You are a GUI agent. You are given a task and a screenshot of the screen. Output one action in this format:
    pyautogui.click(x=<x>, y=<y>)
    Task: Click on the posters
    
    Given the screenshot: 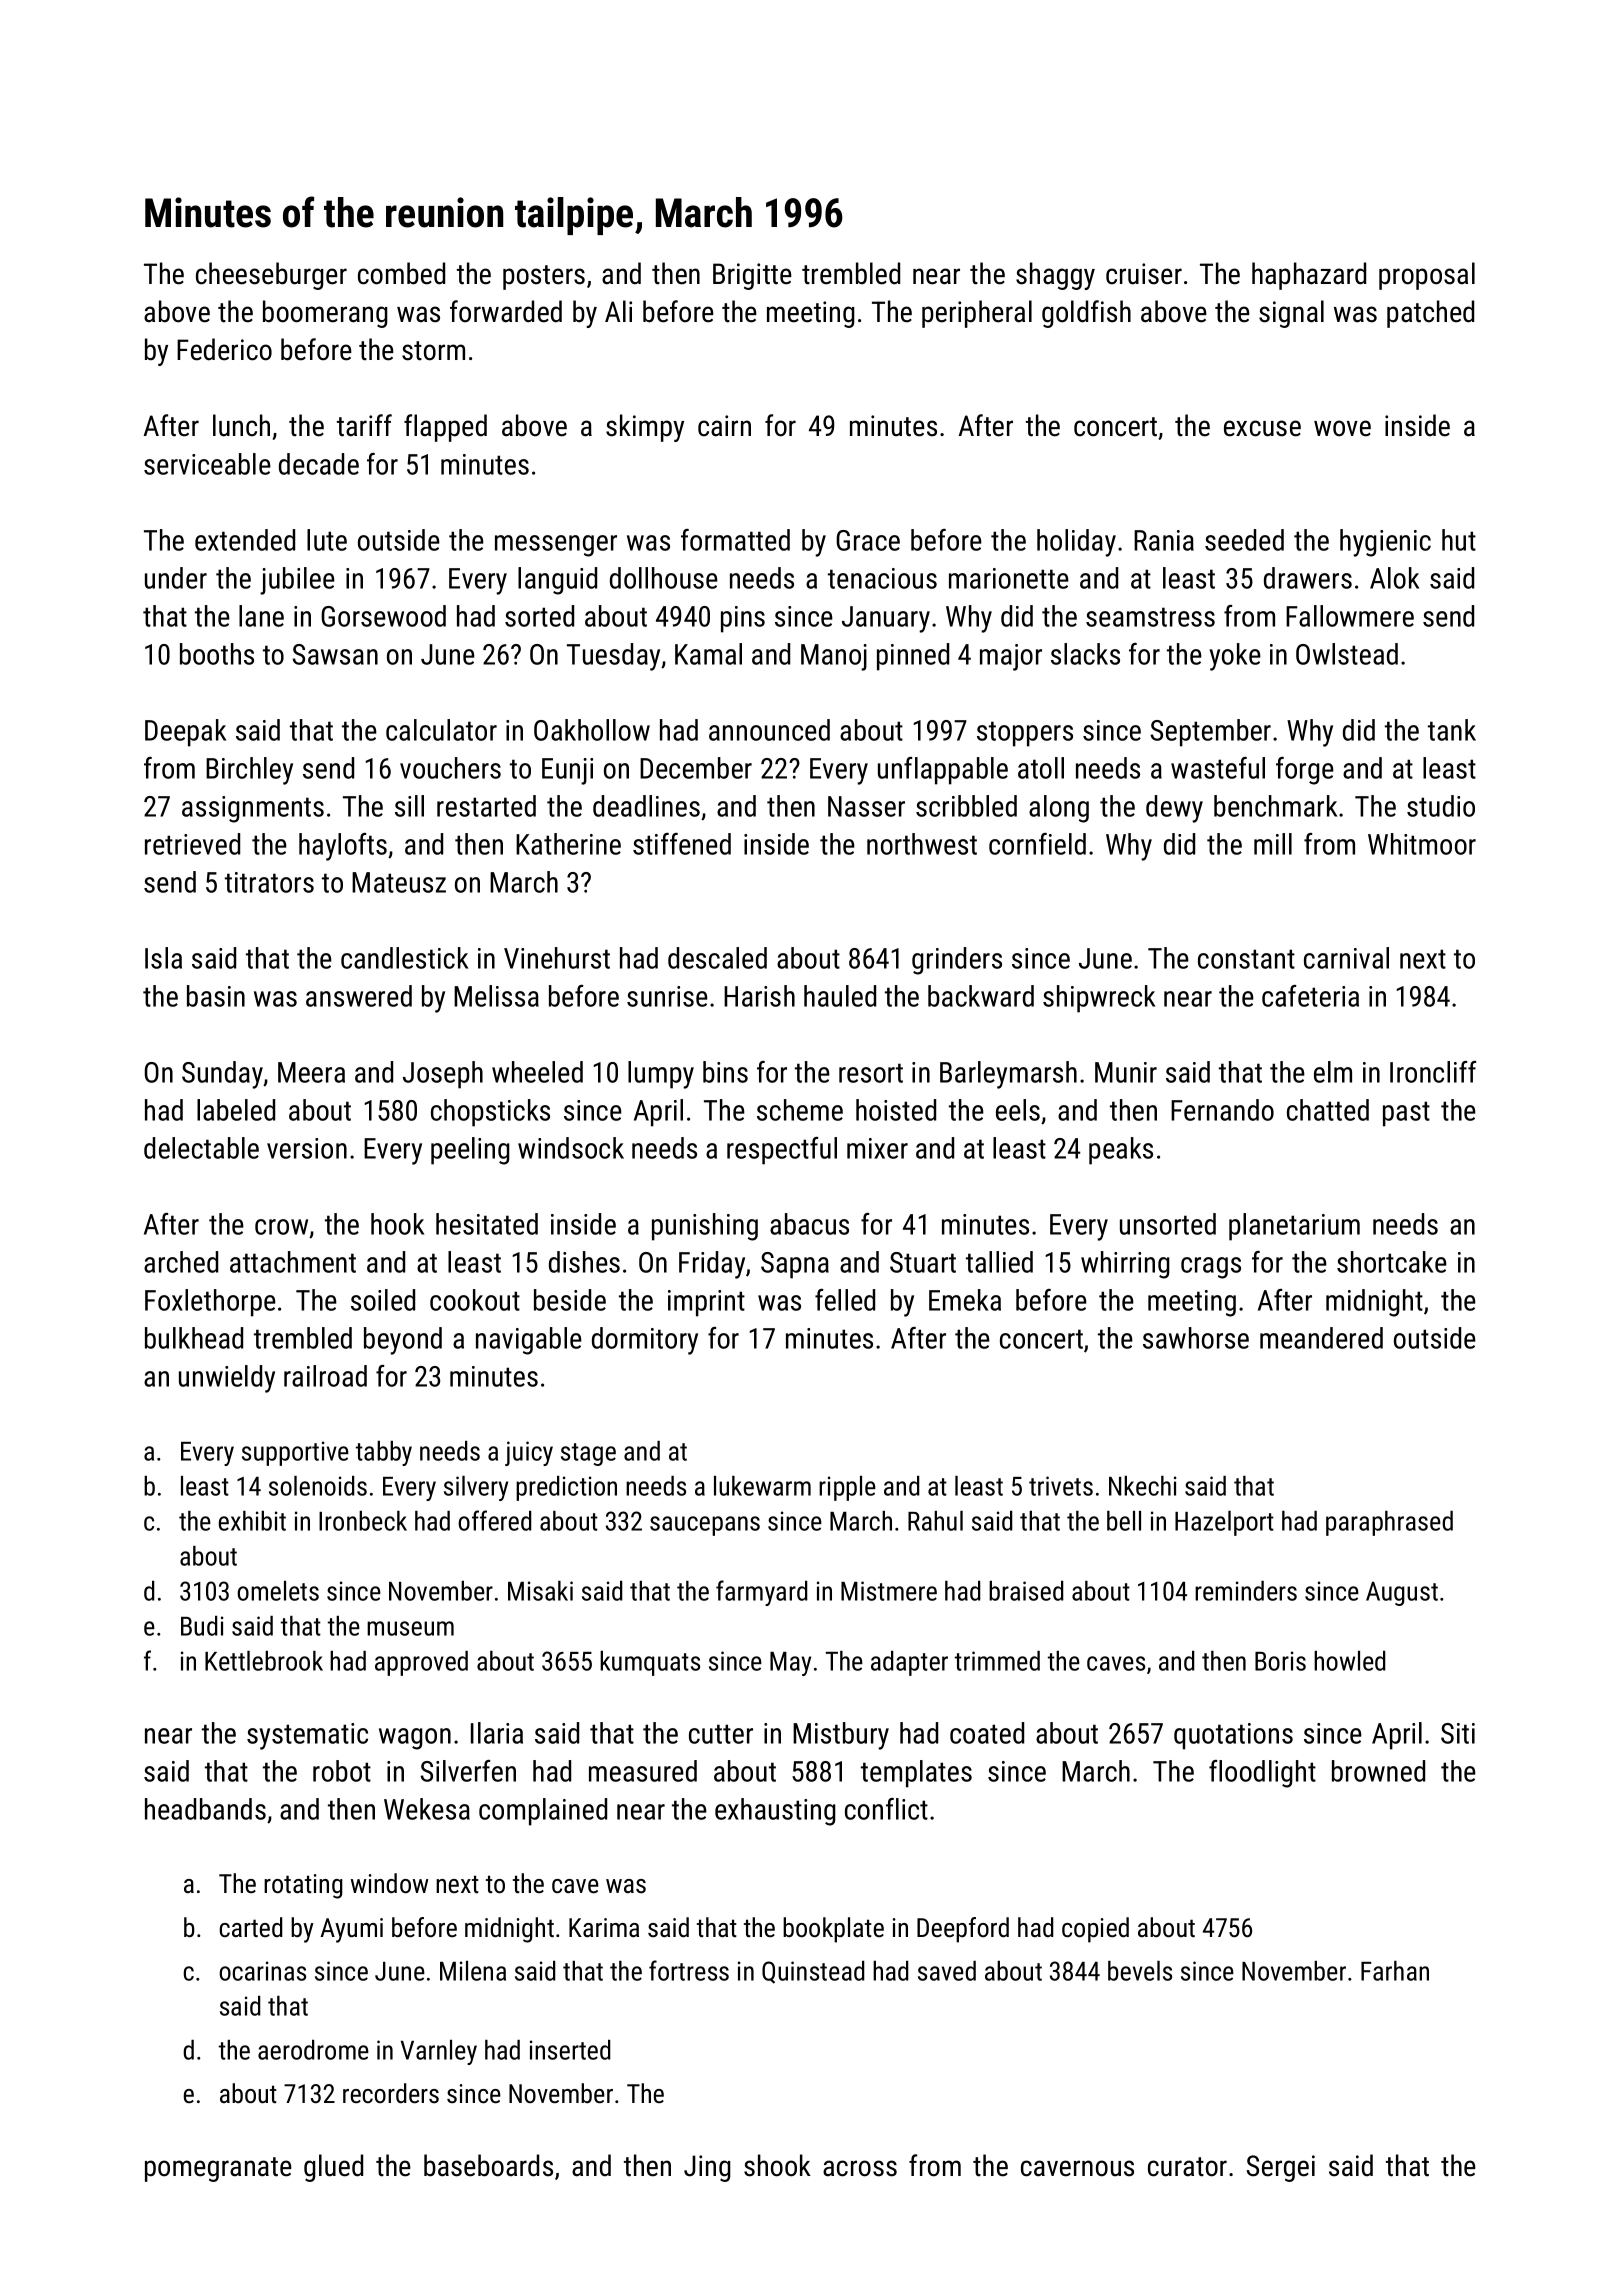 What is the action you would take?
    pyautogui.click(x=544, y=277)
